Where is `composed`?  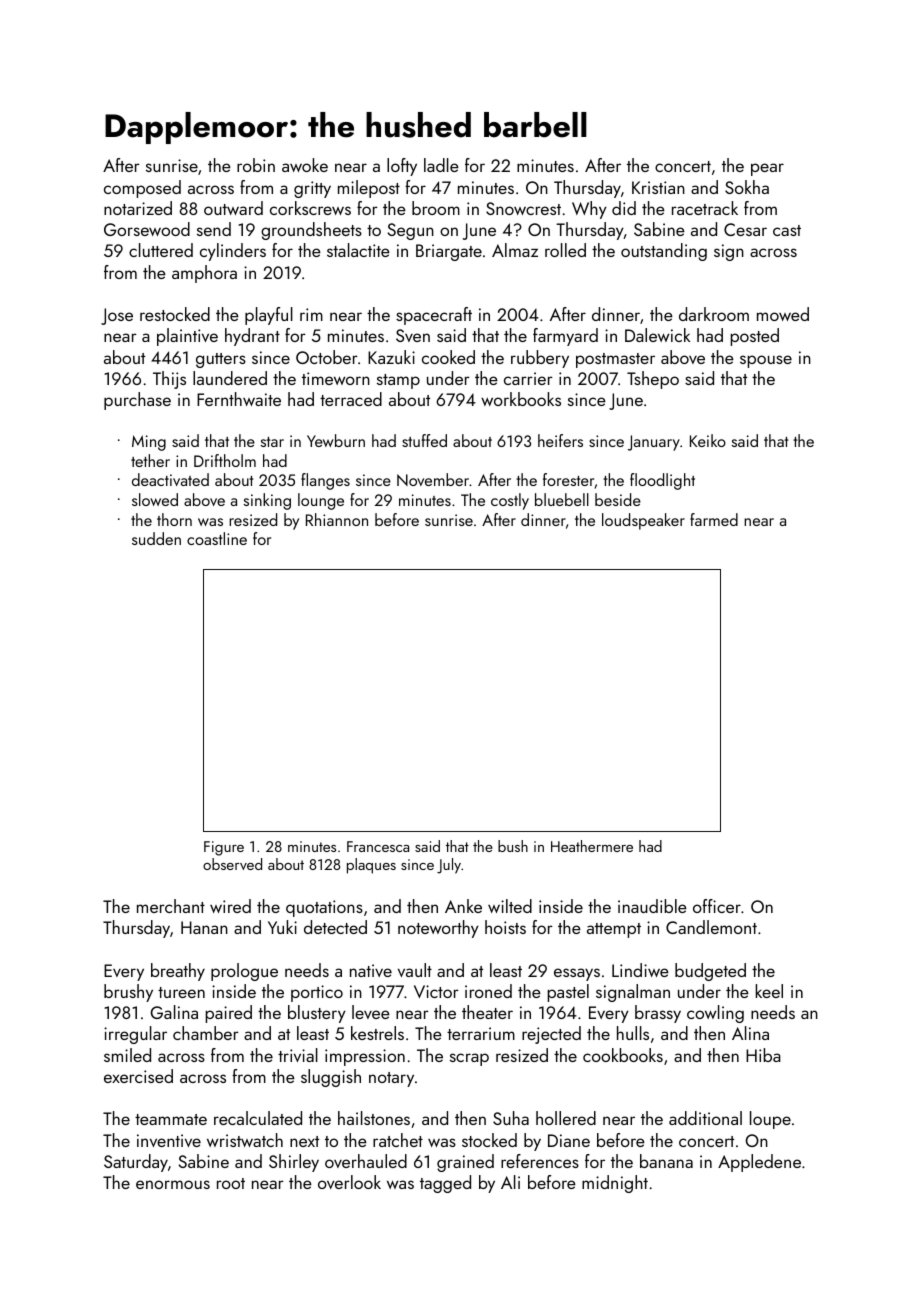 composed is located at coordinates (142, 189).
